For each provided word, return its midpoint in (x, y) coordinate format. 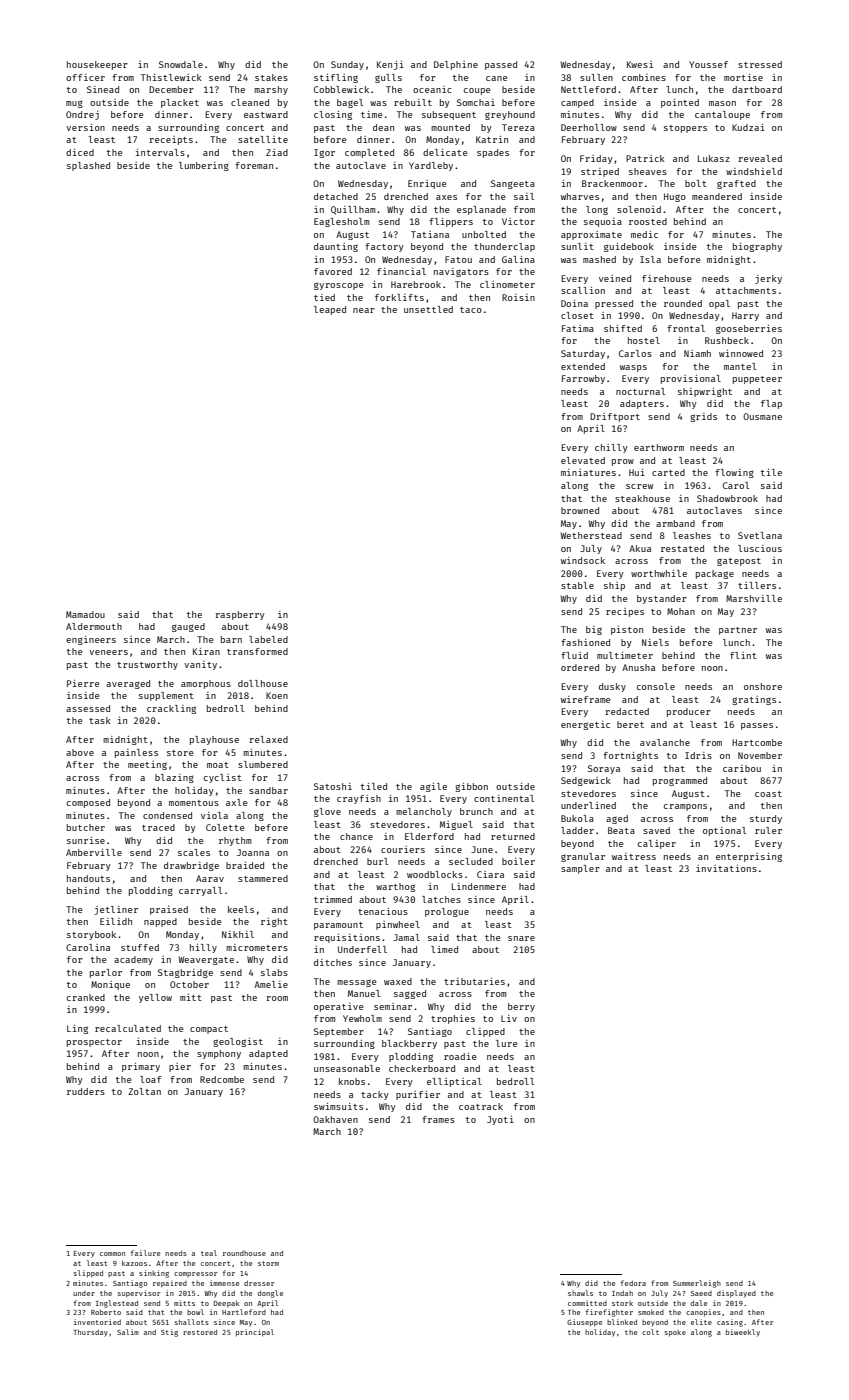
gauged (188, 627)
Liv (509, 1018)
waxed (398, 981)
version (85, 127)
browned (580, 510)
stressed (760, 64)
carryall (200, 891)
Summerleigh (697, 1284)
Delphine (456, 65)
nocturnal (640, 391)
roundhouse (244, 1253)
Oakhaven (335, 1119)
